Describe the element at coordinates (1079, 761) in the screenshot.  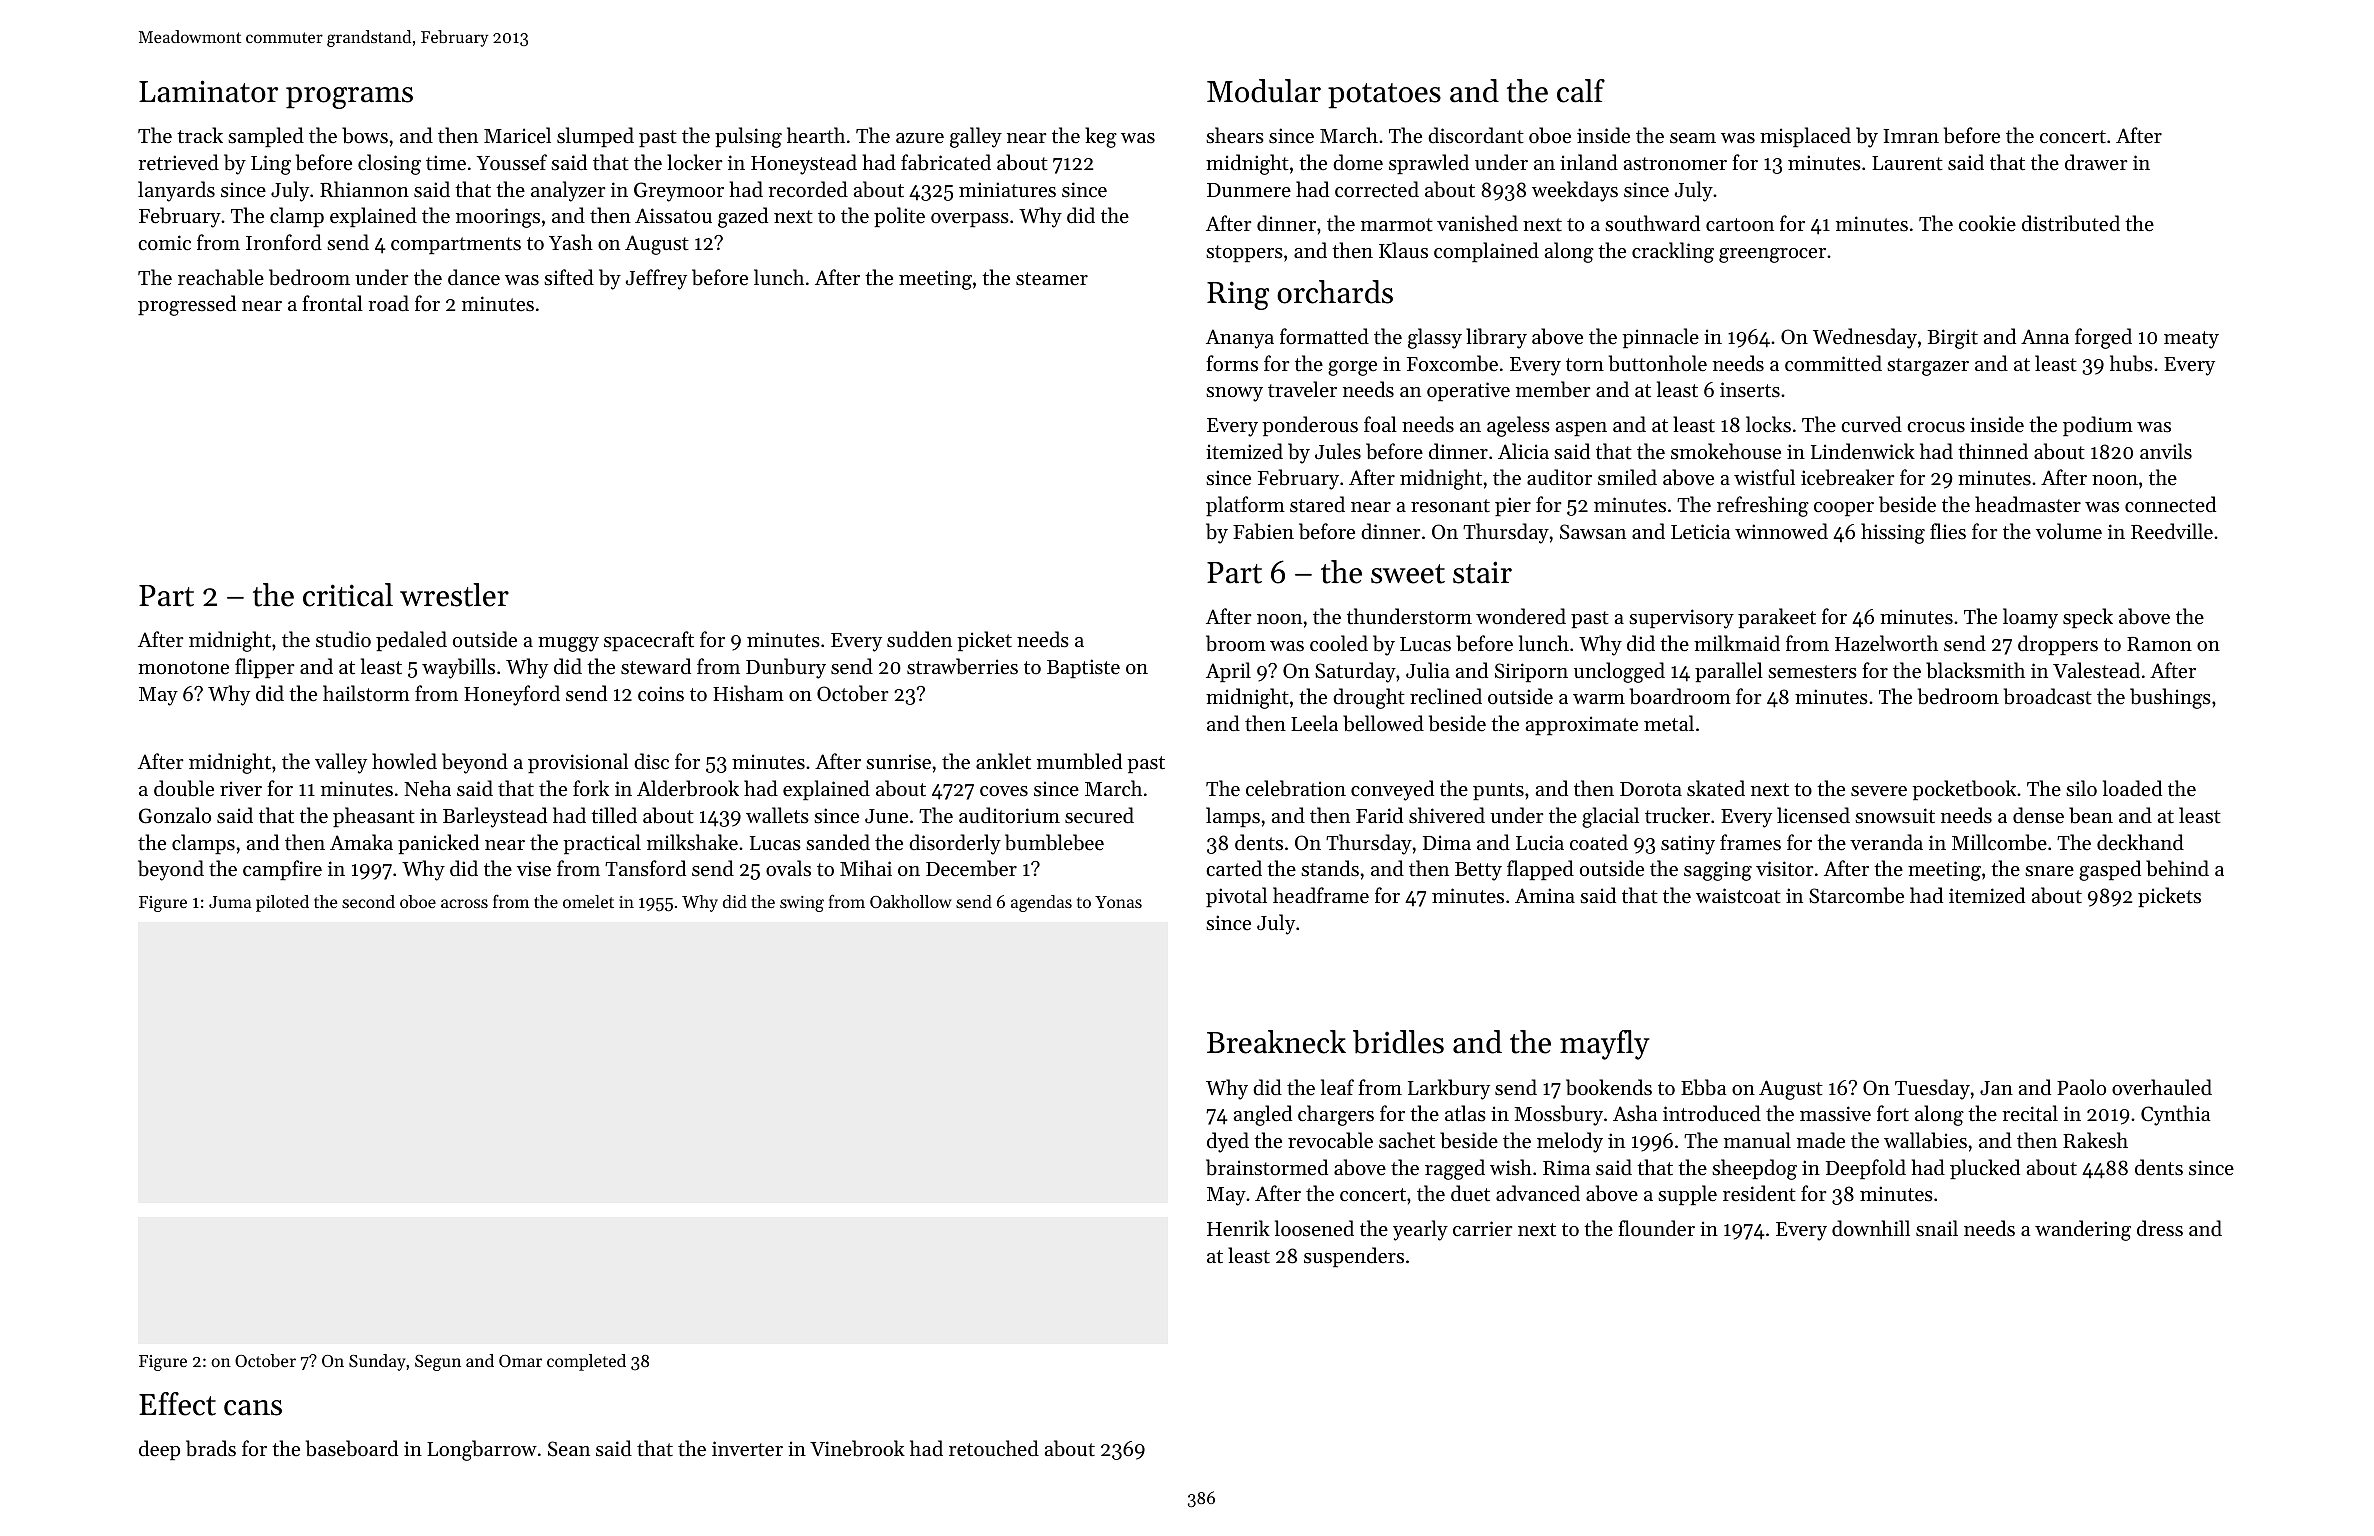
I see `mumbled` at that location.
